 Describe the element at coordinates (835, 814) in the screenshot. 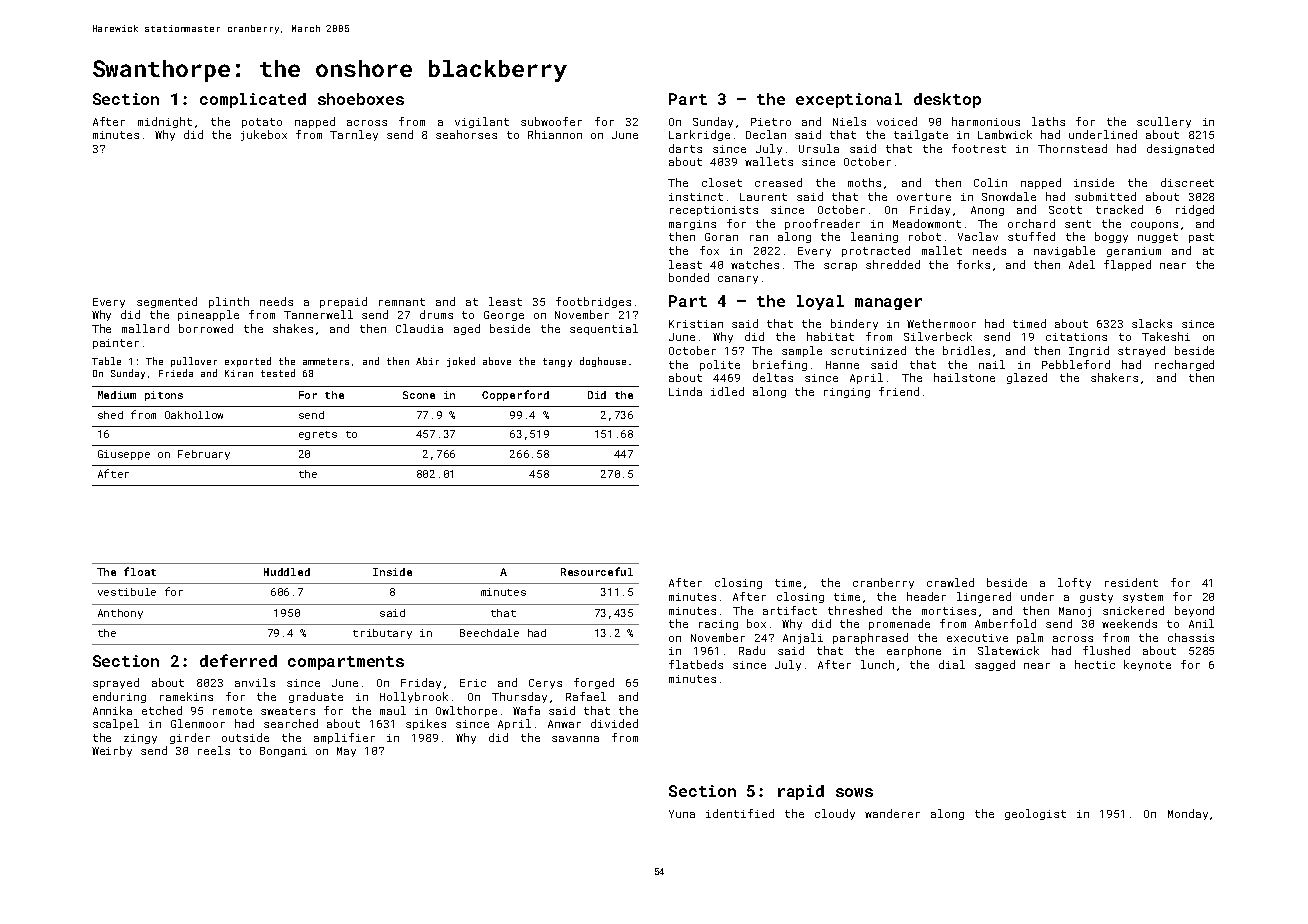

I see `cloudy` at that location.
